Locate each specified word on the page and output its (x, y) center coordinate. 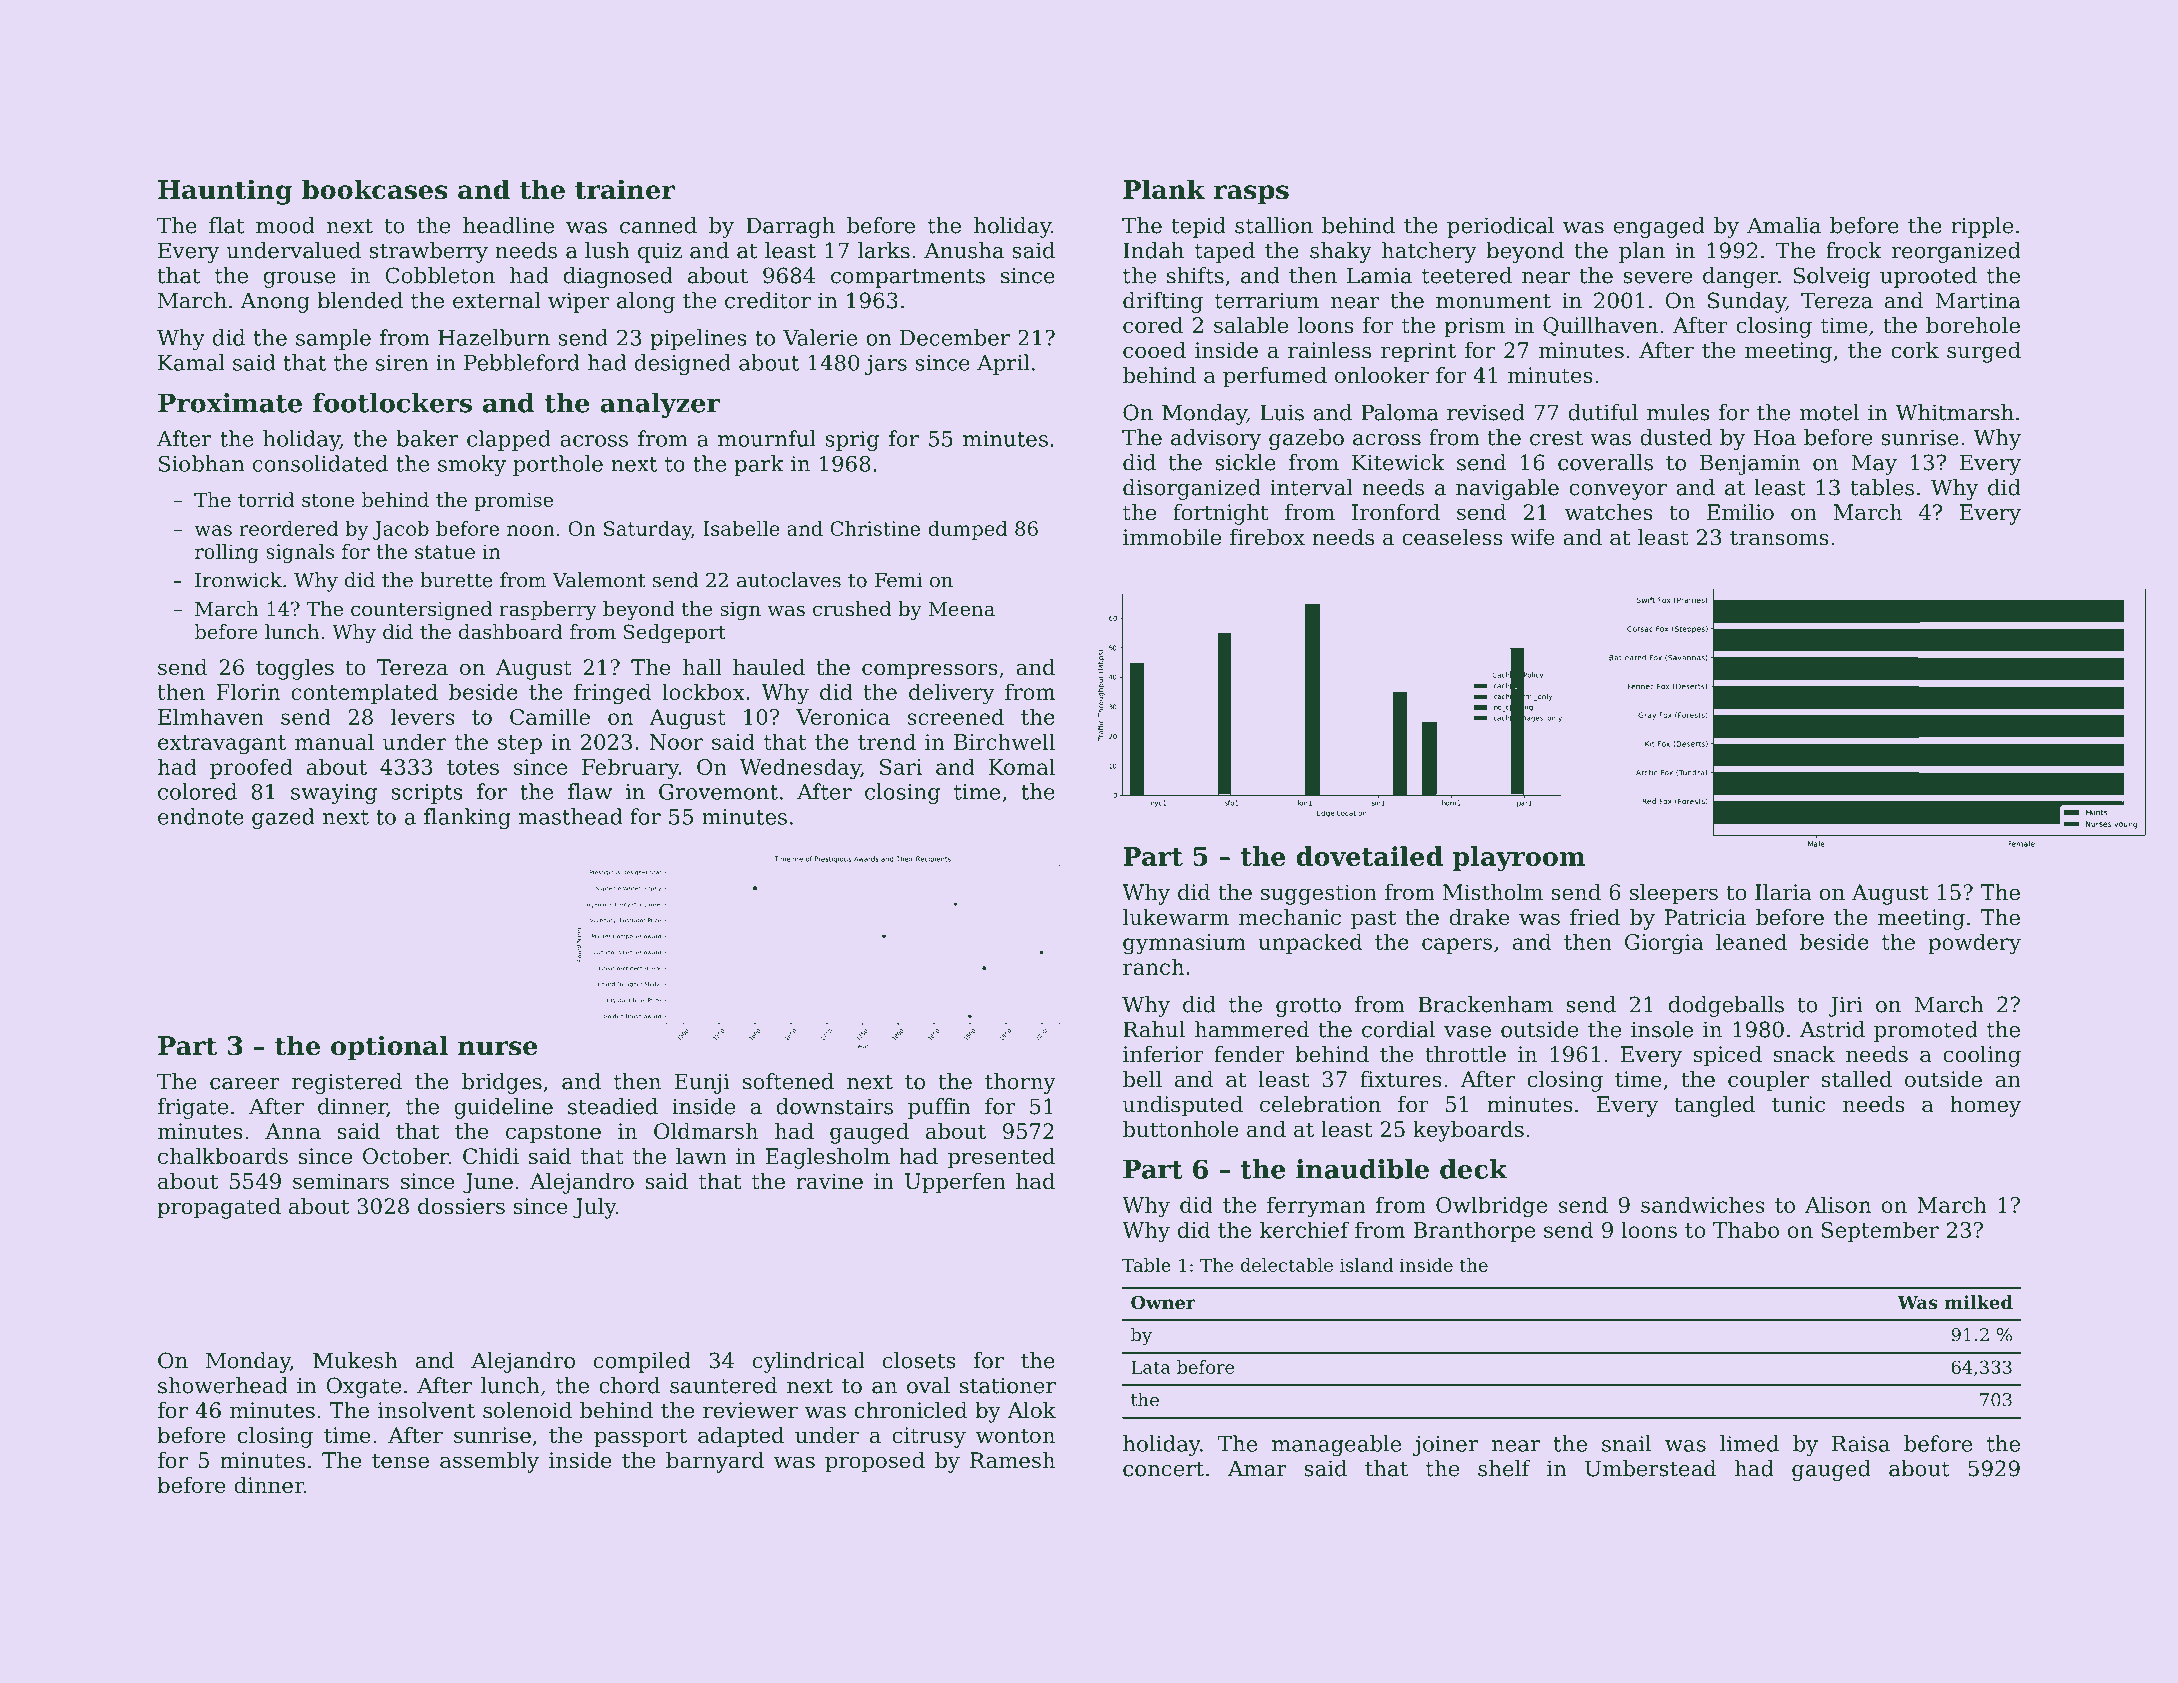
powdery (1974, 944)
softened (788, 1081)
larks (884, 250)
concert (1163, 1469)
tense (400, 1461)
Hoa (1774, 437)
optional (389, 1048)
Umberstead (1650, 1468)
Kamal (191, 362)
